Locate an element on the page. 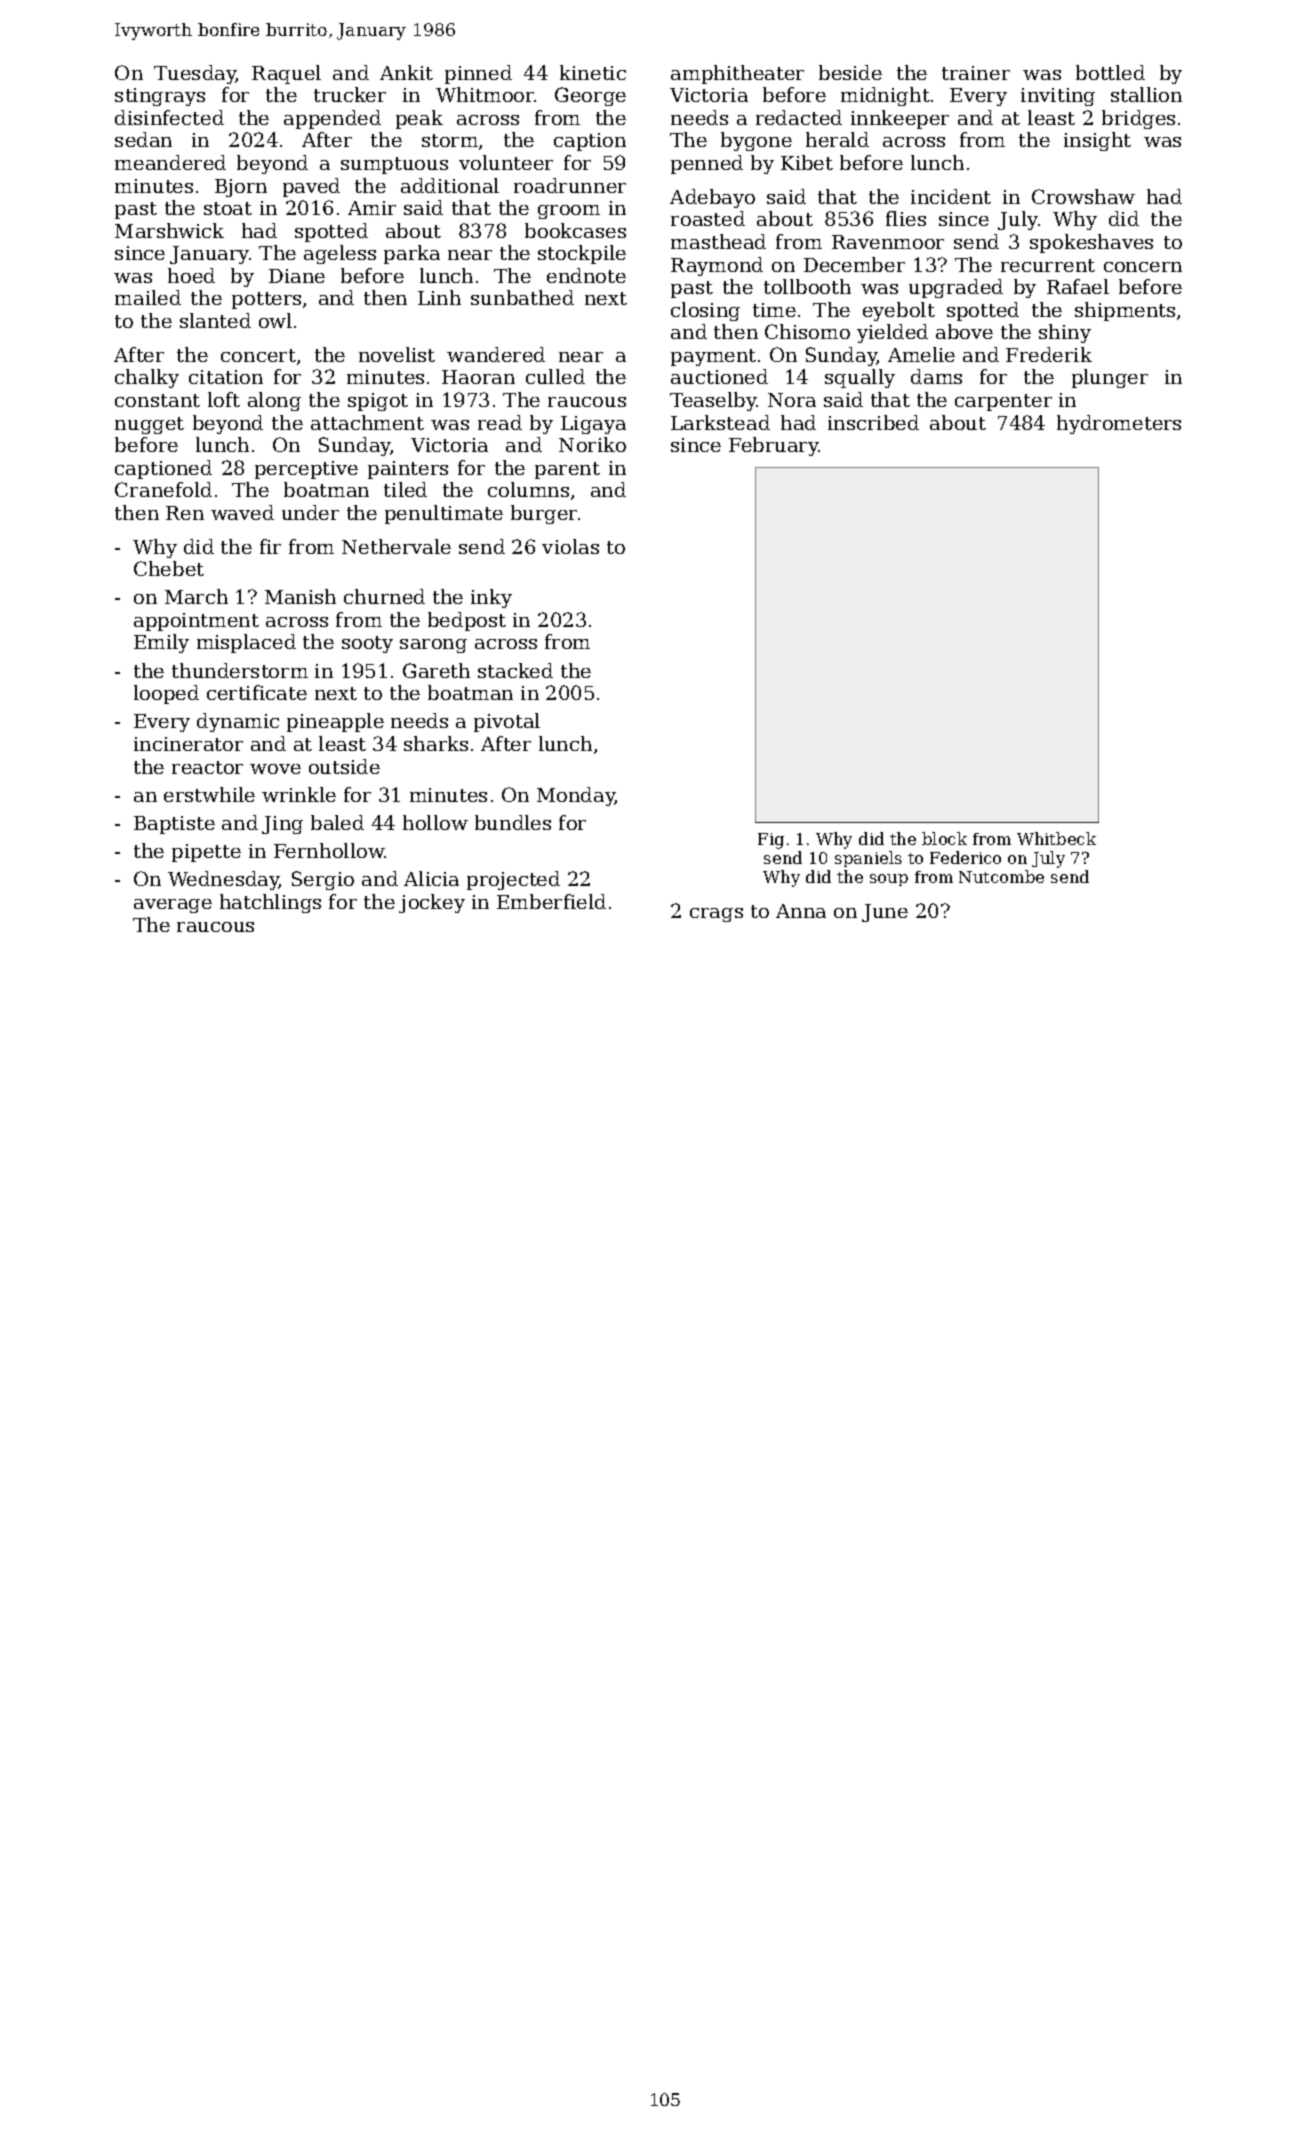 The height and width of the document is (2138, 1298). Tuesday is located at coordinates (195, 74).
